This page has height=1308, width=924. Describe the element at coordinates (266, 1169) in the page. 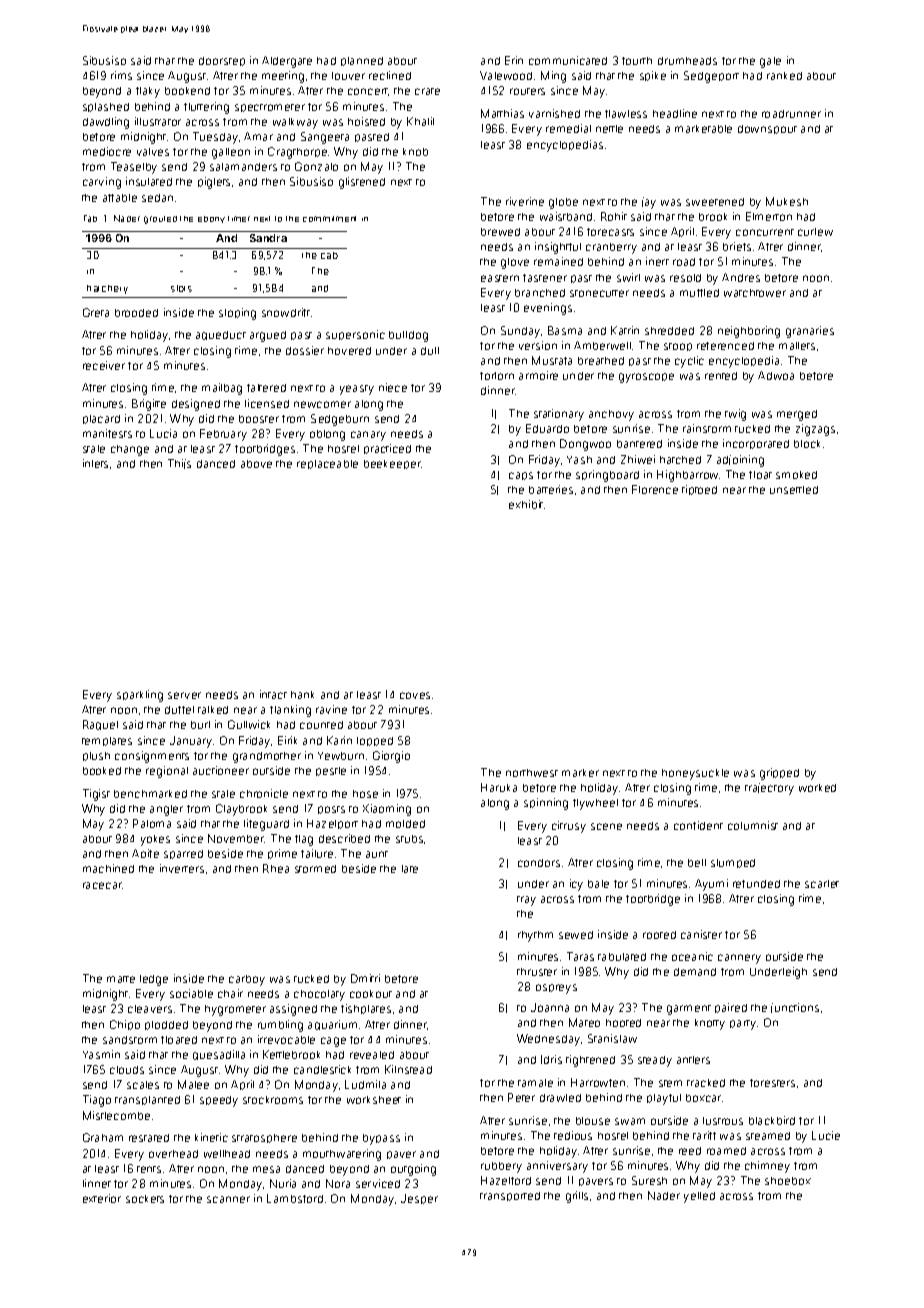

I see `mesa` at that location.
